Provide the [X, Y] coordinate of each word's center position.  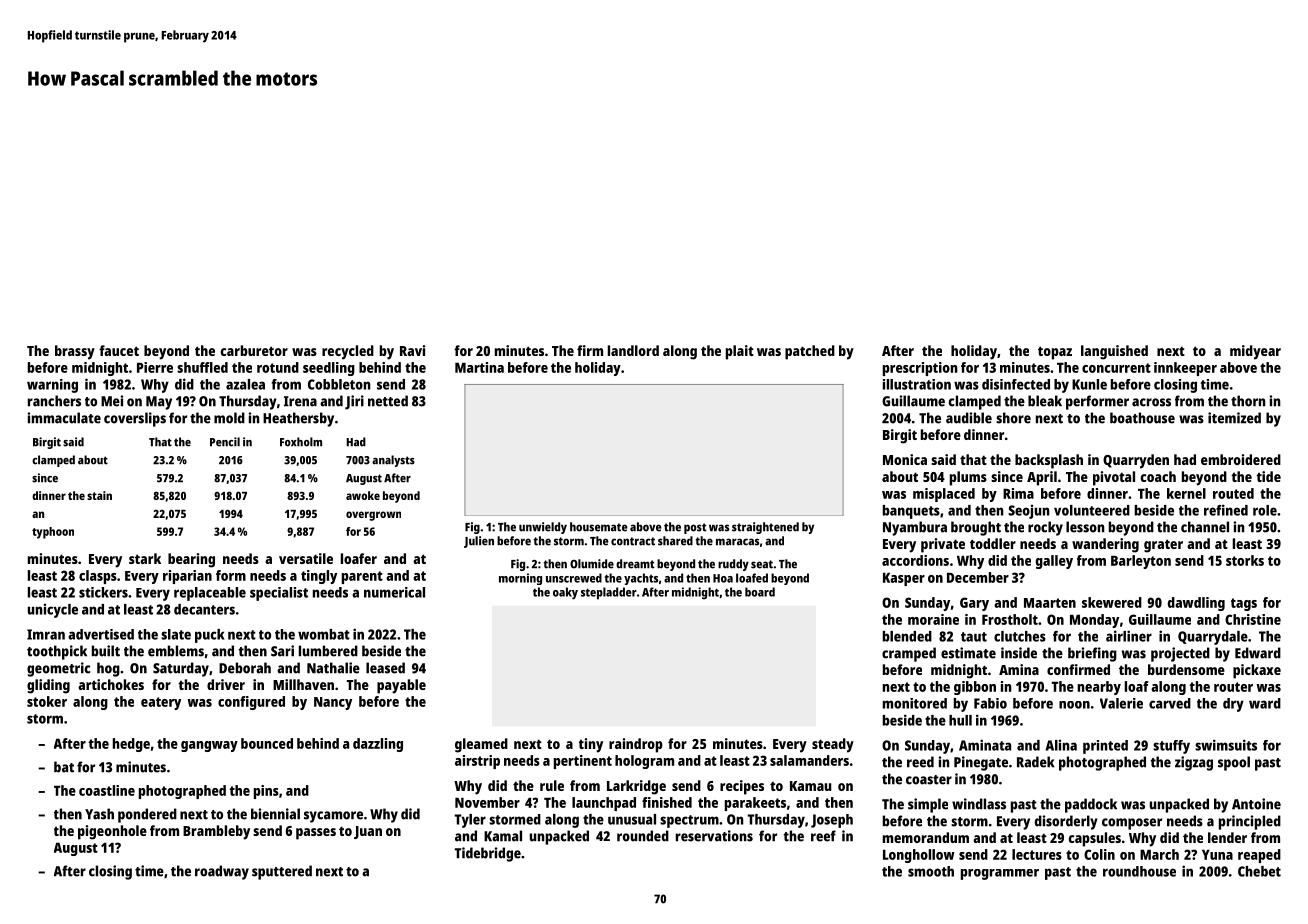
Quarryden [1136, 461]
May [159, 403]
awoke [363, 495]
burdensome [1186, 669]
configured [251, 703]
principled [1250, 822]
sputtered [282, 872]
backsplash [1049, 461]
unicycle [52, 610]
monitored [915, 703]
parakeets [755, 804]
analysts [393, 461]
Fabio [990, 703]
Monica [905, 459]
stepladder [609, 593]
